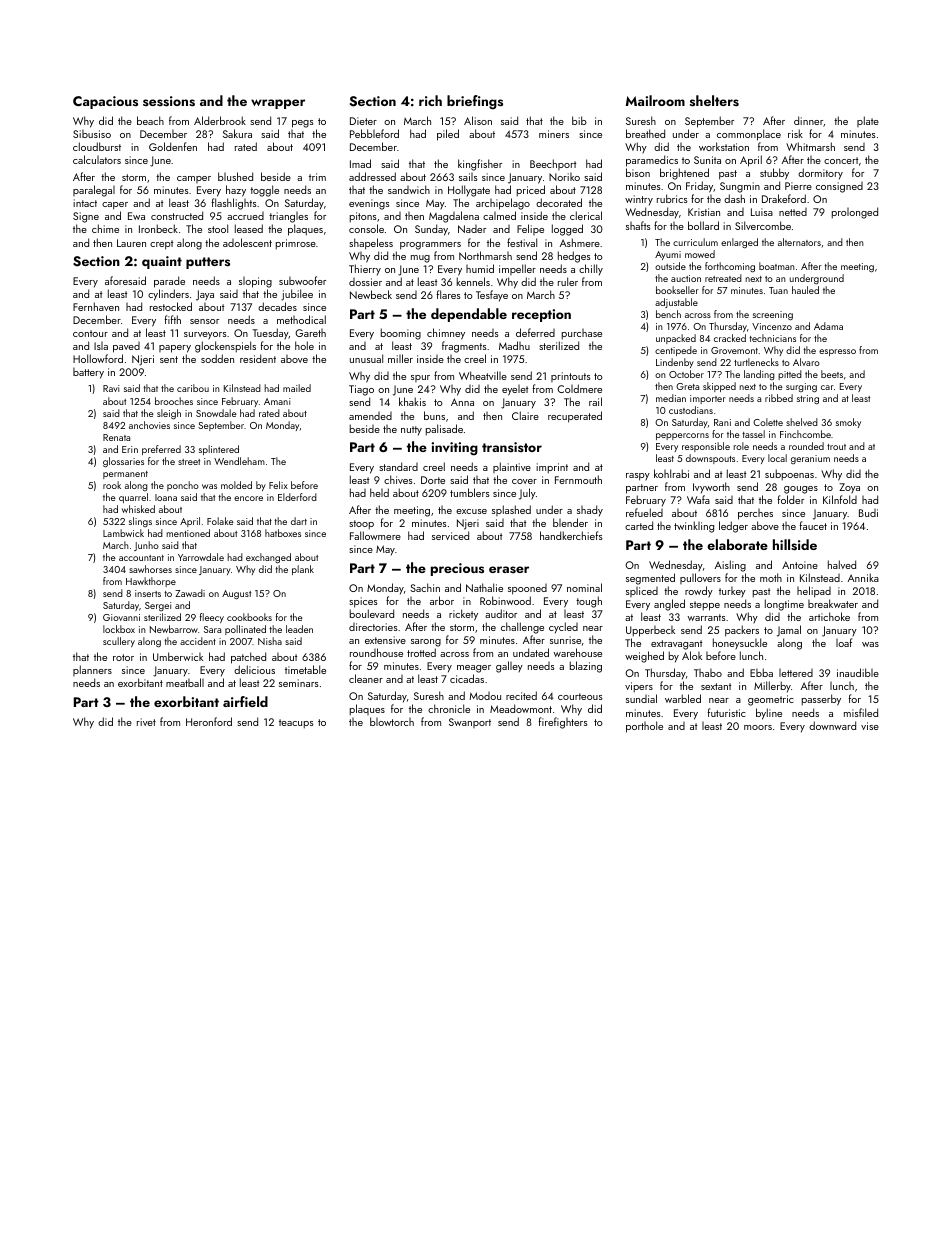 This screenshot has width=952, height=1233. I want to click on caper, so click(115, 206).
